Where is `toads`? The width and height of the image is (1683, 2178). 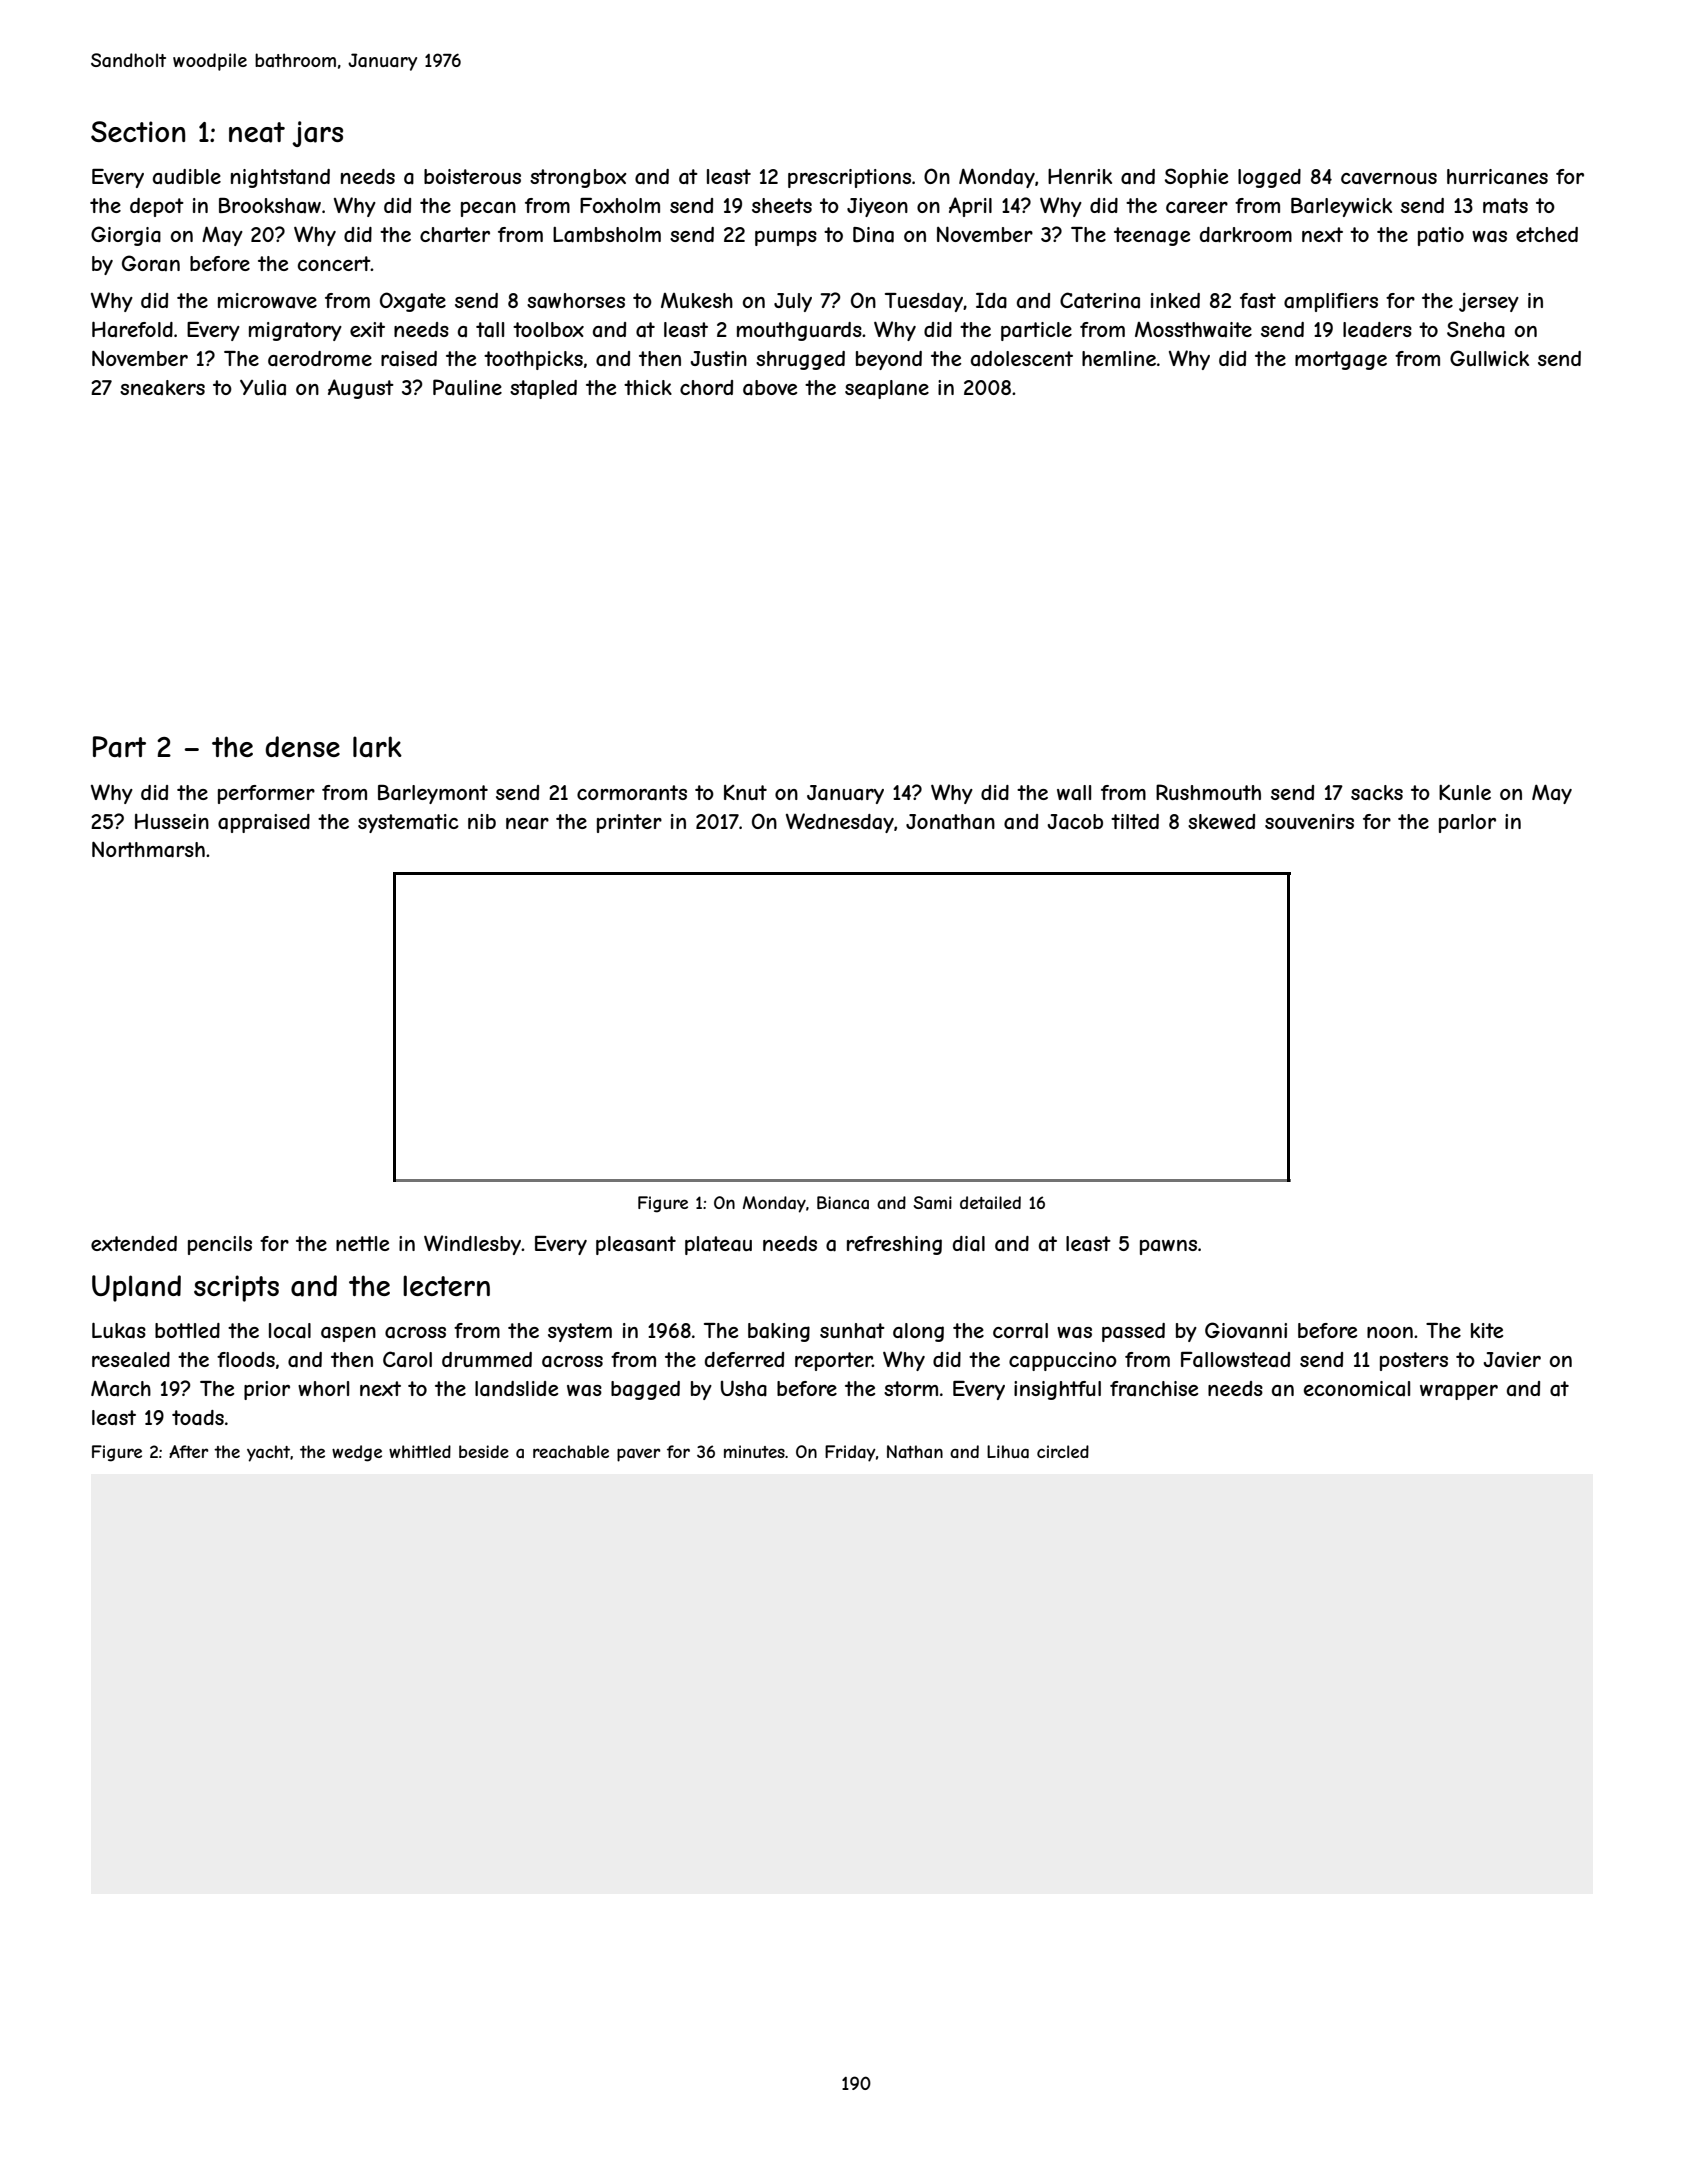
toads is located at coordinates (198, 1418).
